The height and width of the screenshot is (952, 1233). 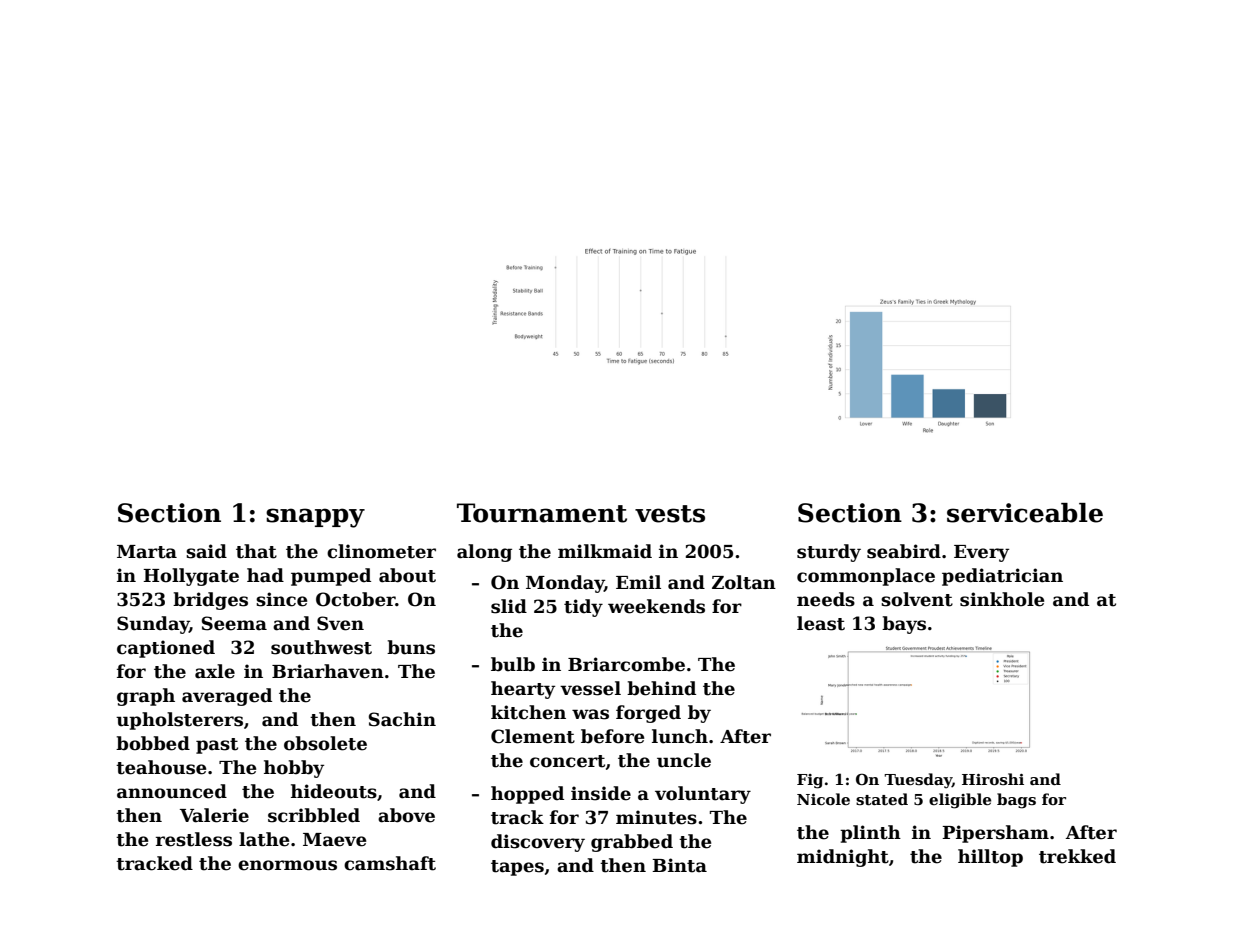 I want to click on lathe, so click(x=264, y=839).
